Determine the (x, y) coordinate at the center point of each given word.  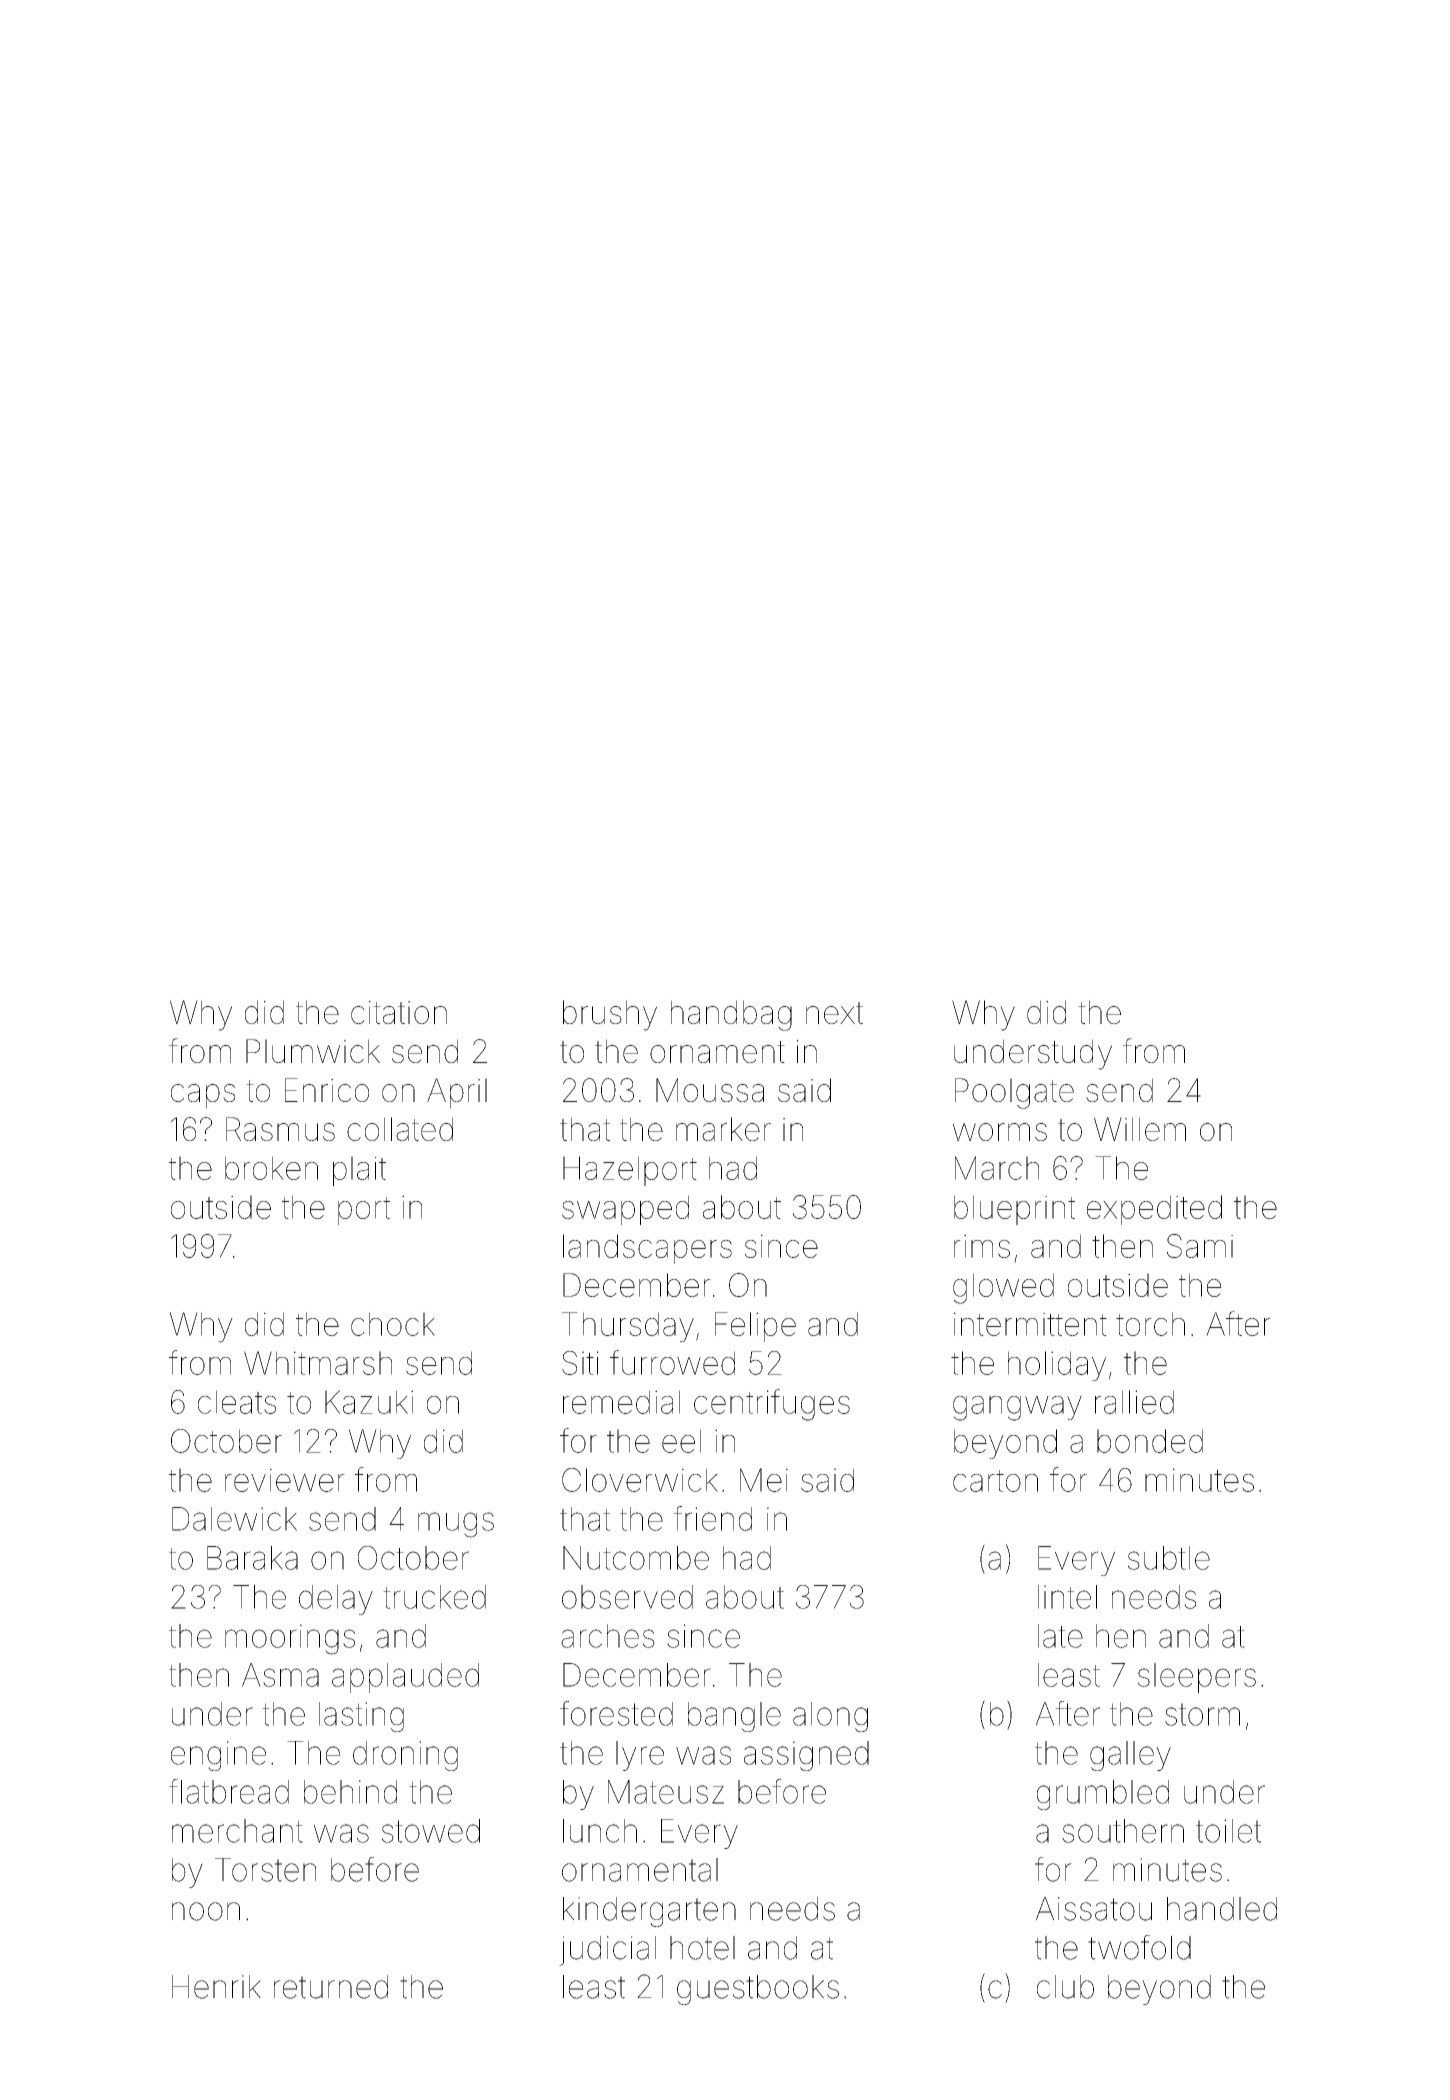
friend (712, 1518)
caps (203, 1096)
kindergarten (649, 1912)
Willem (1140, 1129)
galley (1130, 1756)
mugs (456, 1525)
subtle (1169, 1558)
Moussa (710, 1090)
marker (723, 1129)
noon (206, 1911)
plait (359, 1171)
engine (218, 1756)
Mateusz (666, 1792)
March (997, 1168)
